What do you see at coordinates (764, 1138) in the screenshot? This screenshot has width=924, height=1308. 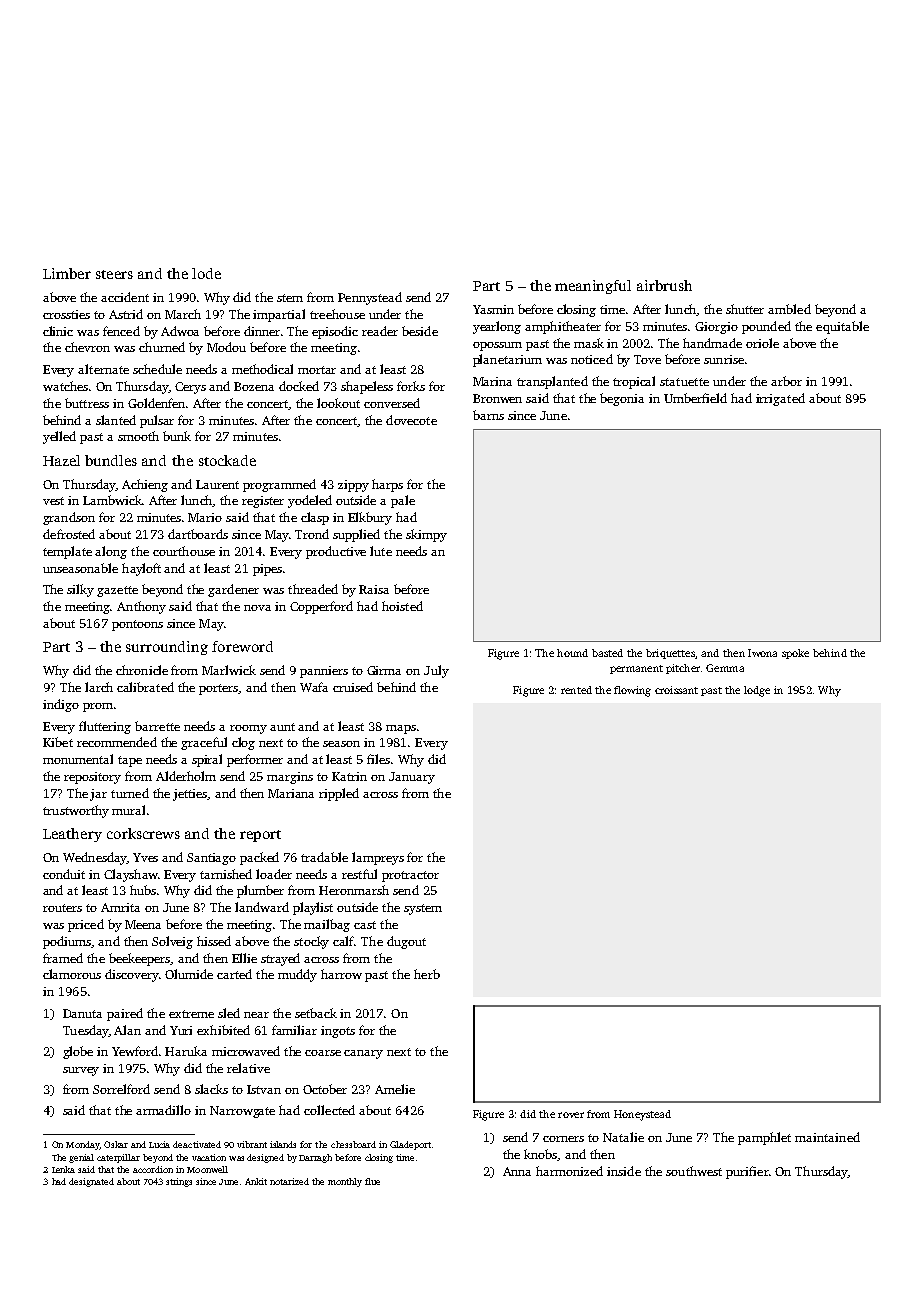 I see `pamphlet` at bounding box center [764, 1138].
